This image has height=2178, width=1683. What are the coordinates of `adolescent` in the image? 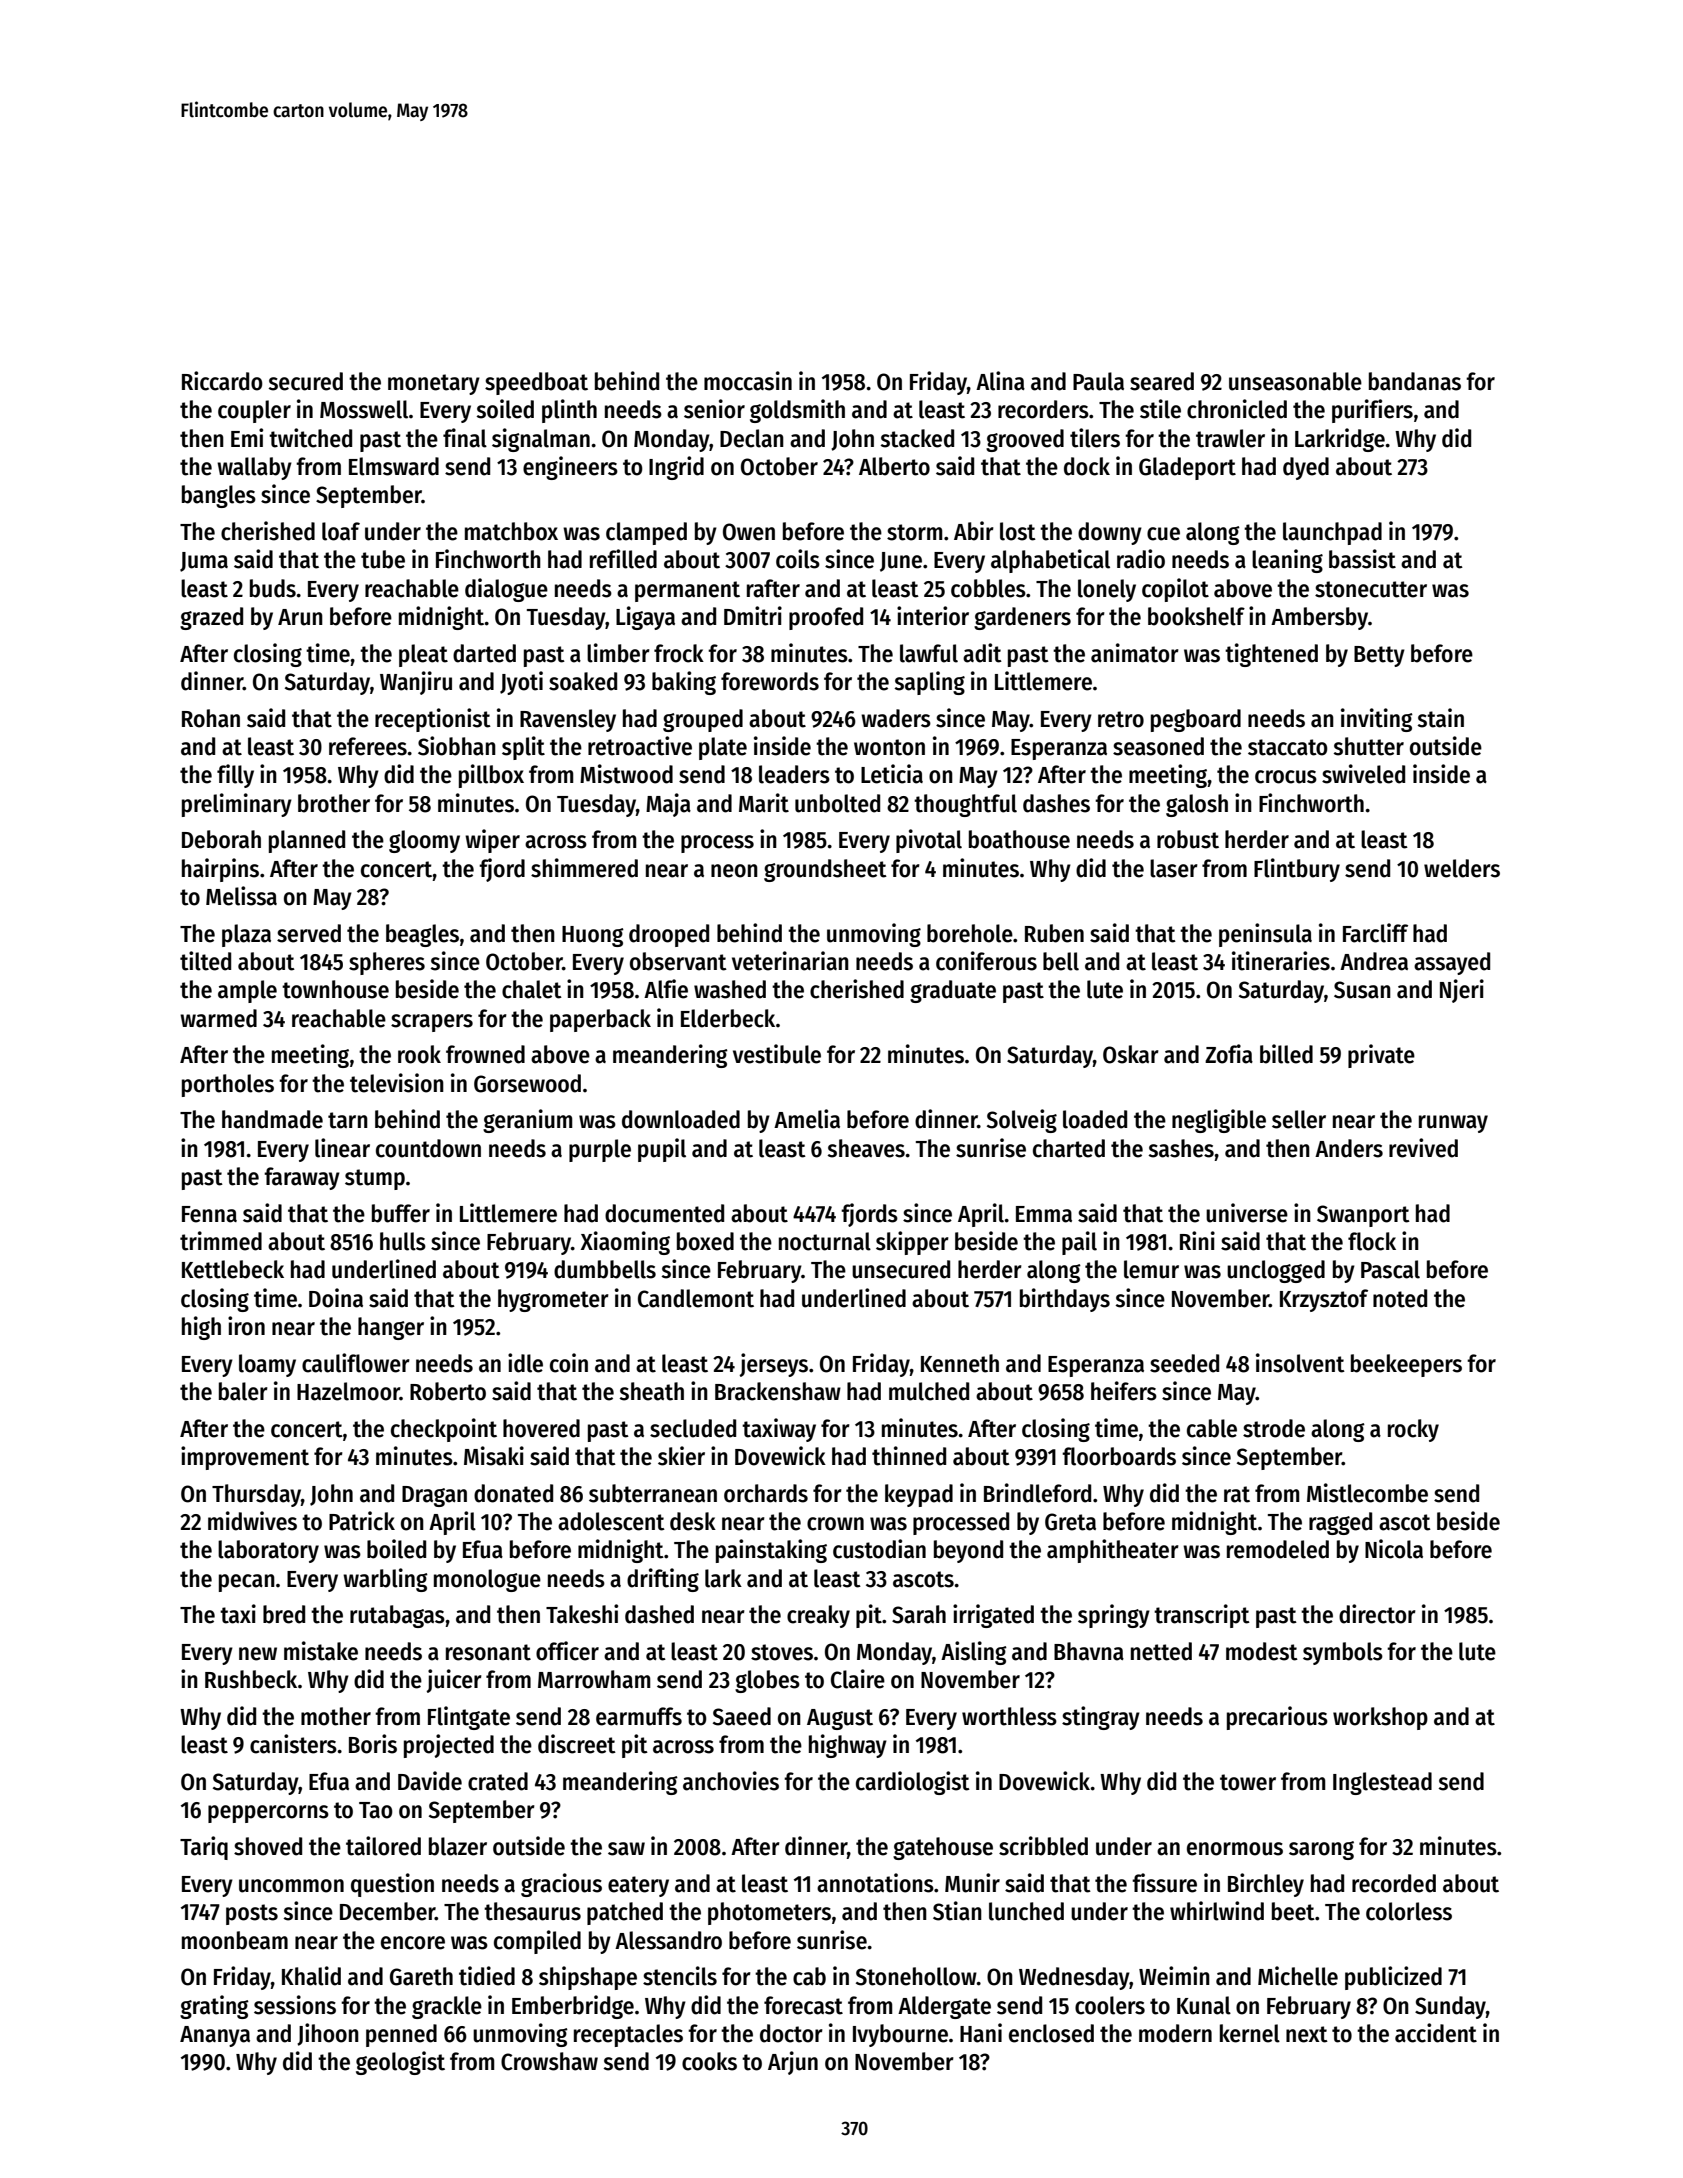 It's located at (611, 1521).
